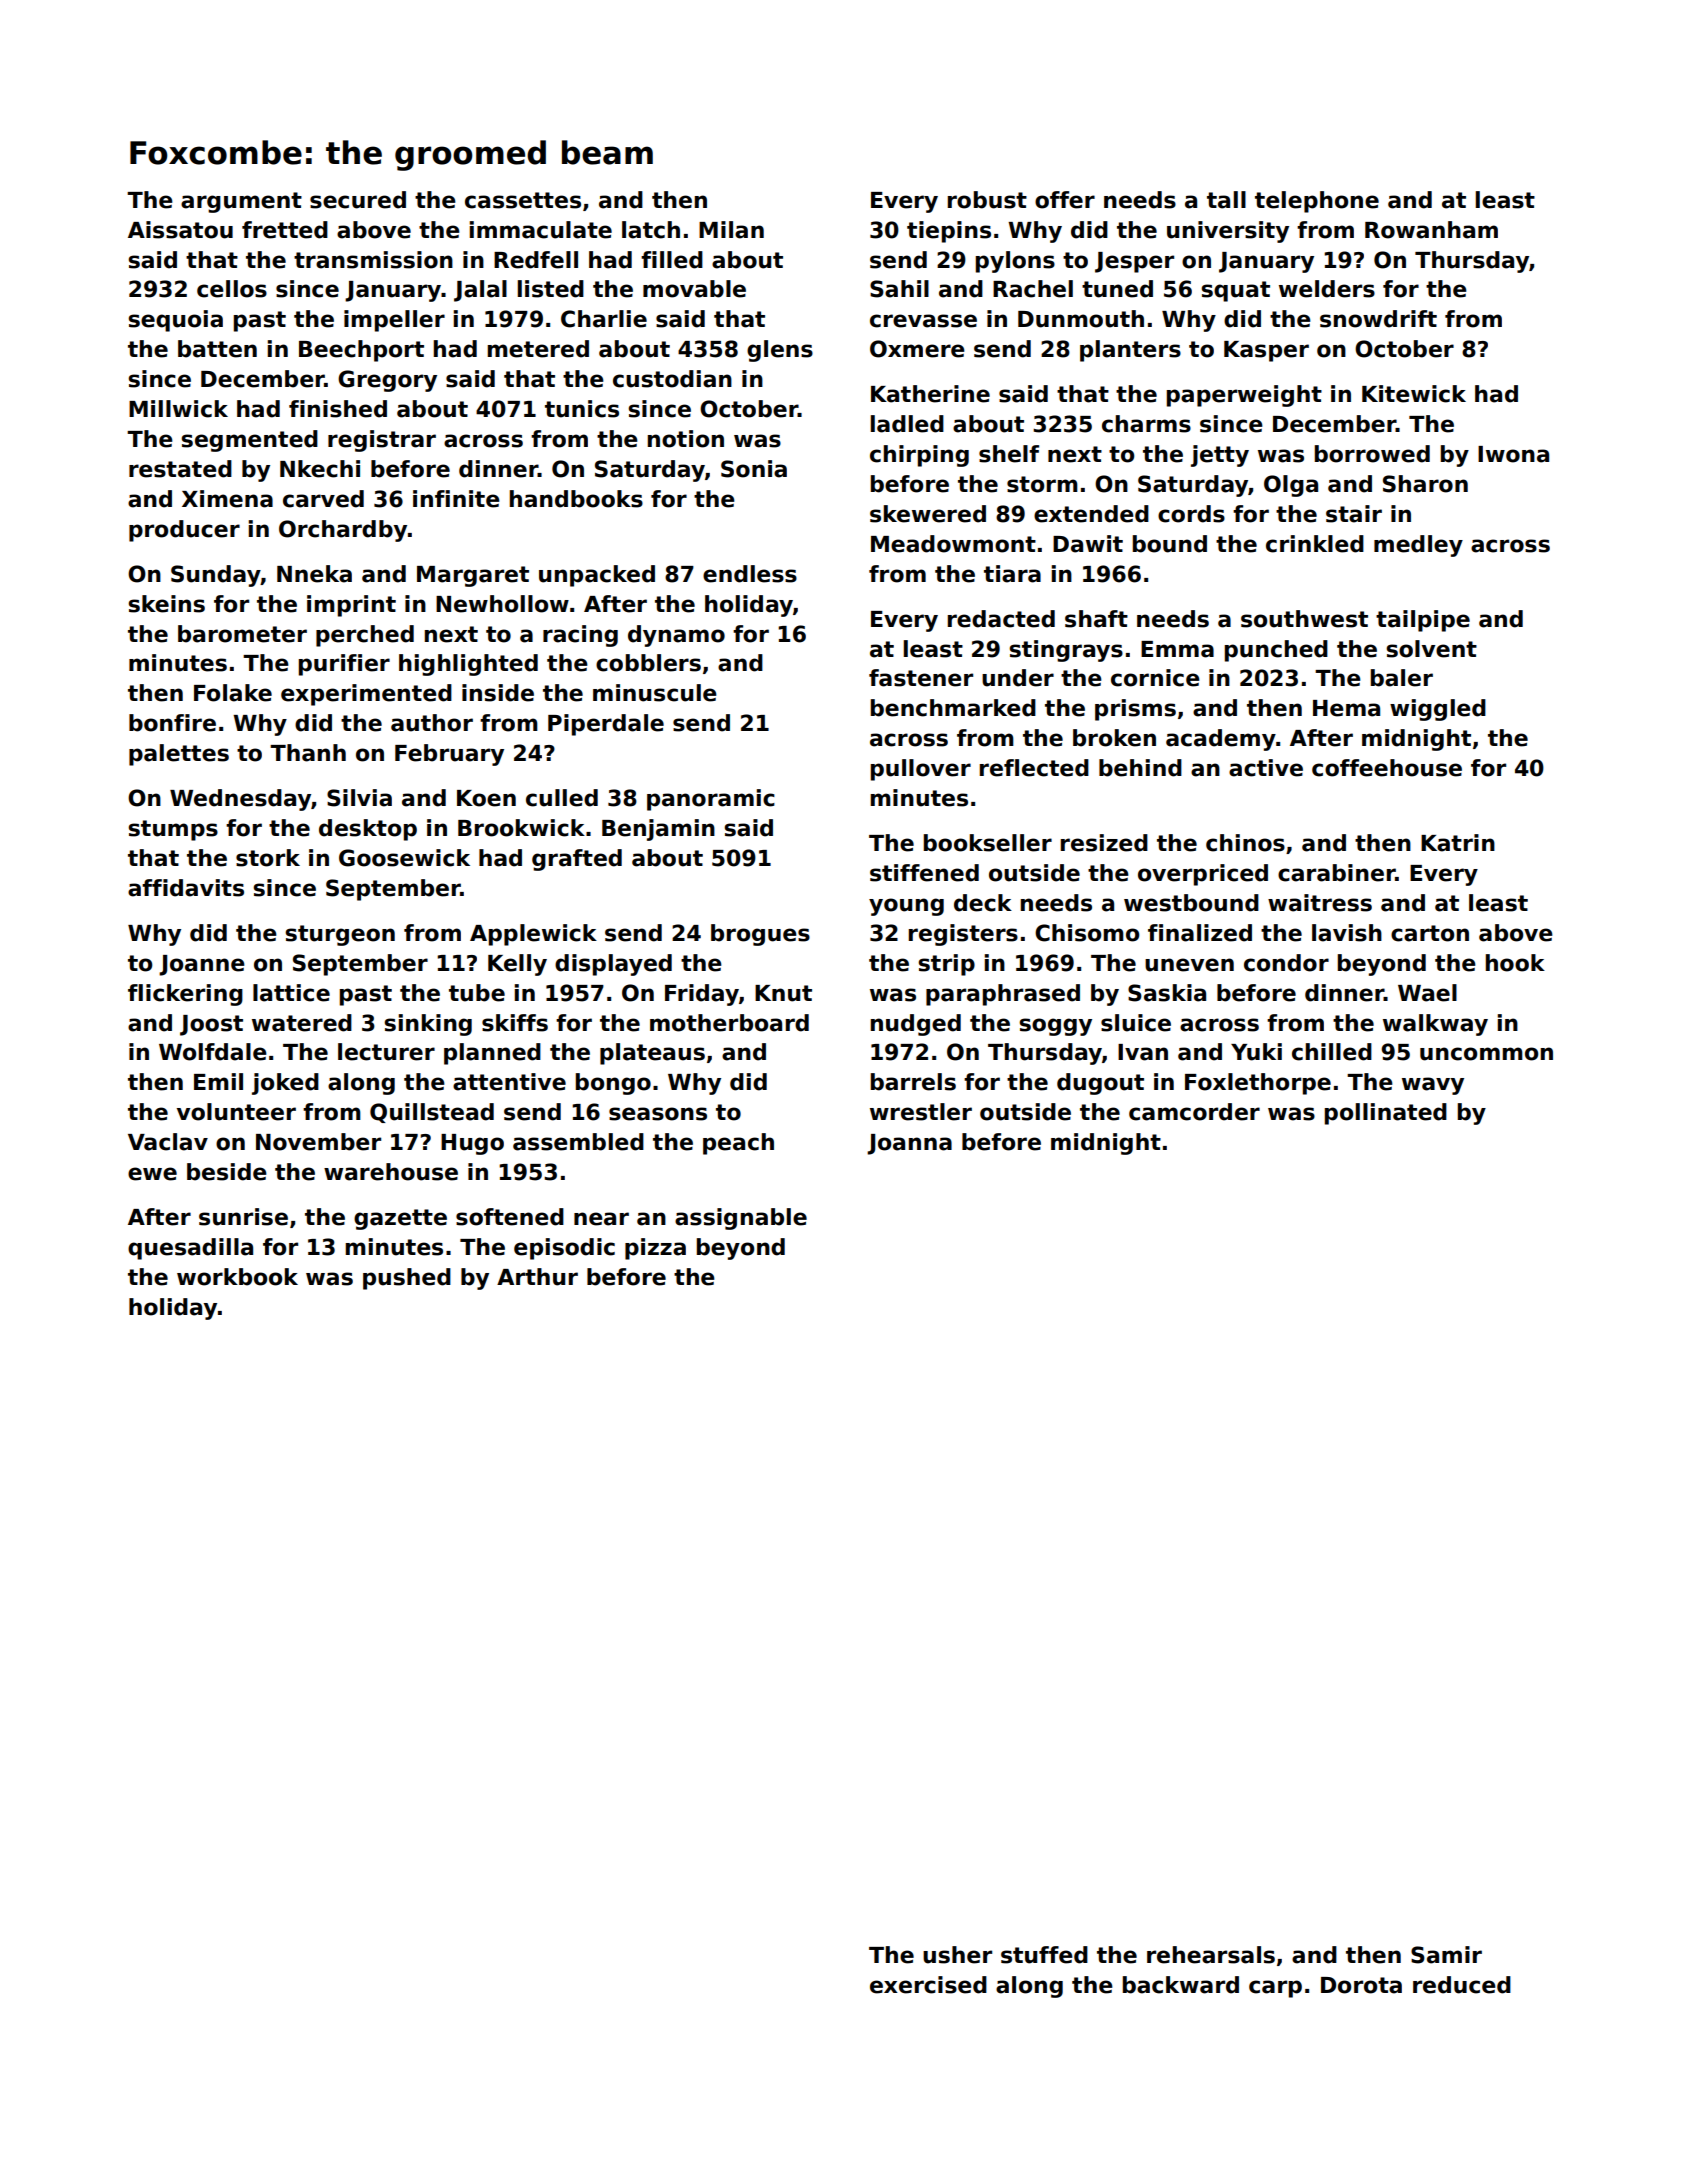  I want to click on pullover, so click(921, 770).
